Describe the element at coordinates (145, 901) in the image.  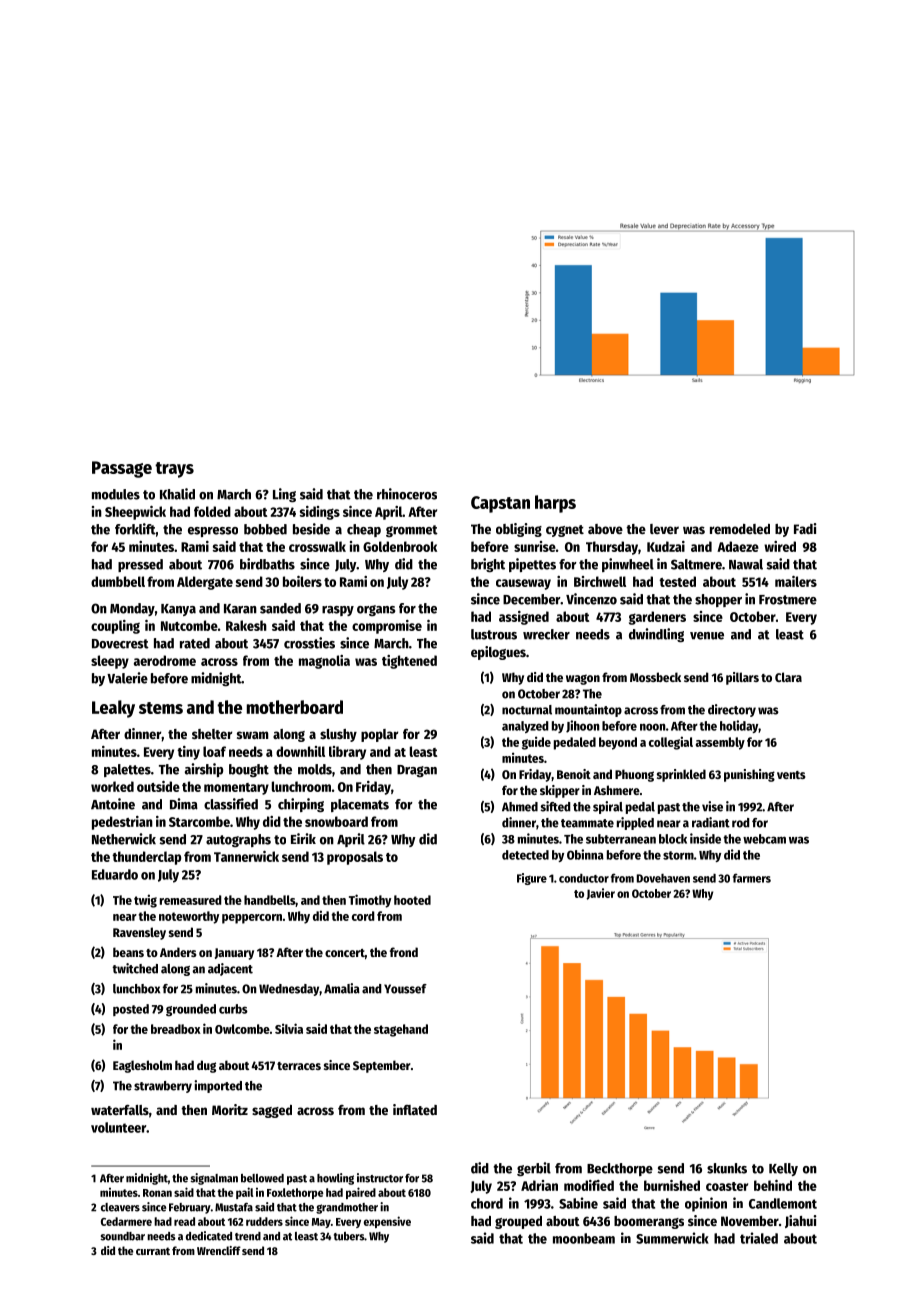
I see `twig` at that location.
